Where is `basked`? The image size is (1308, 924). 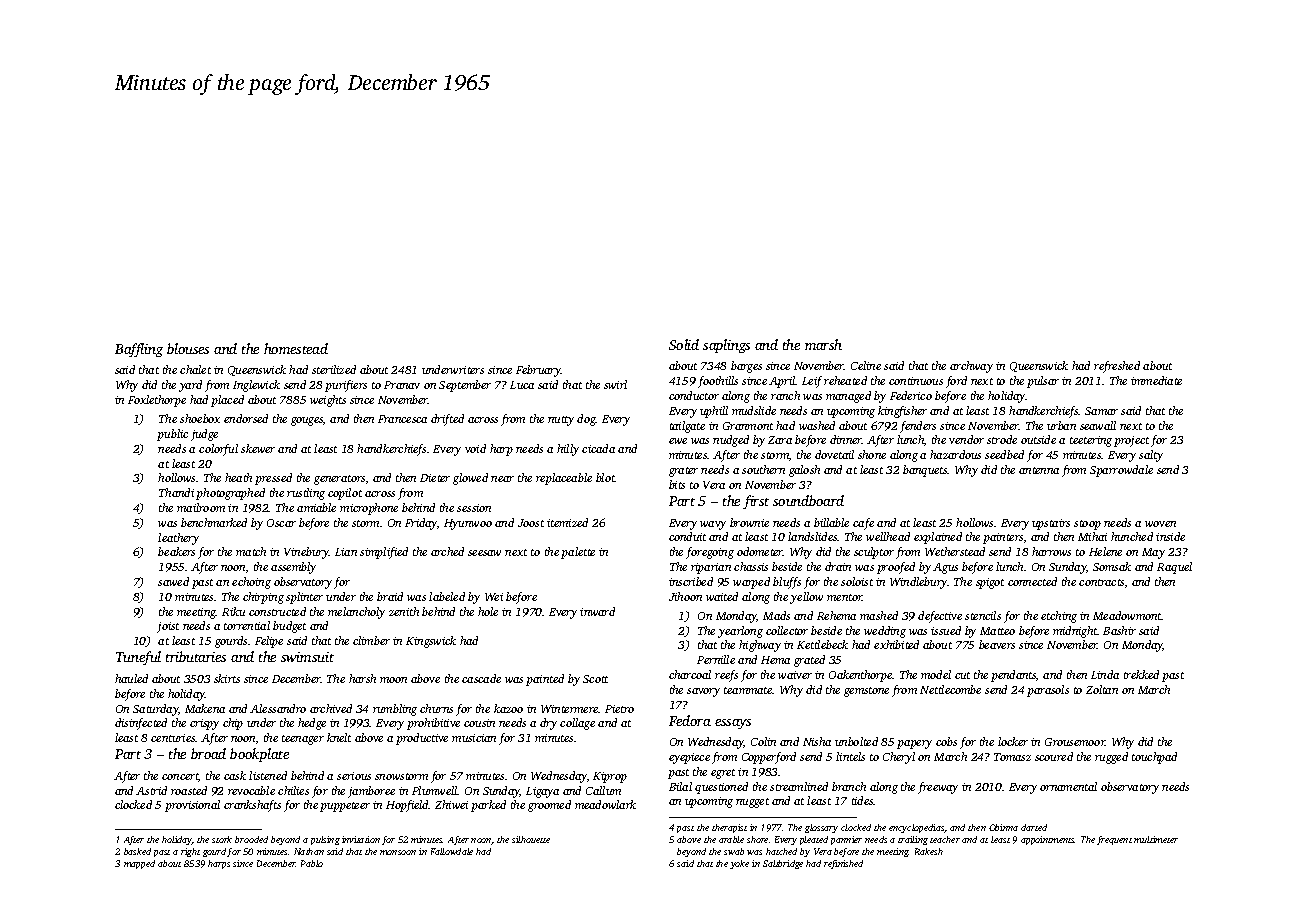 basked is located at coordinates (137, 851).
